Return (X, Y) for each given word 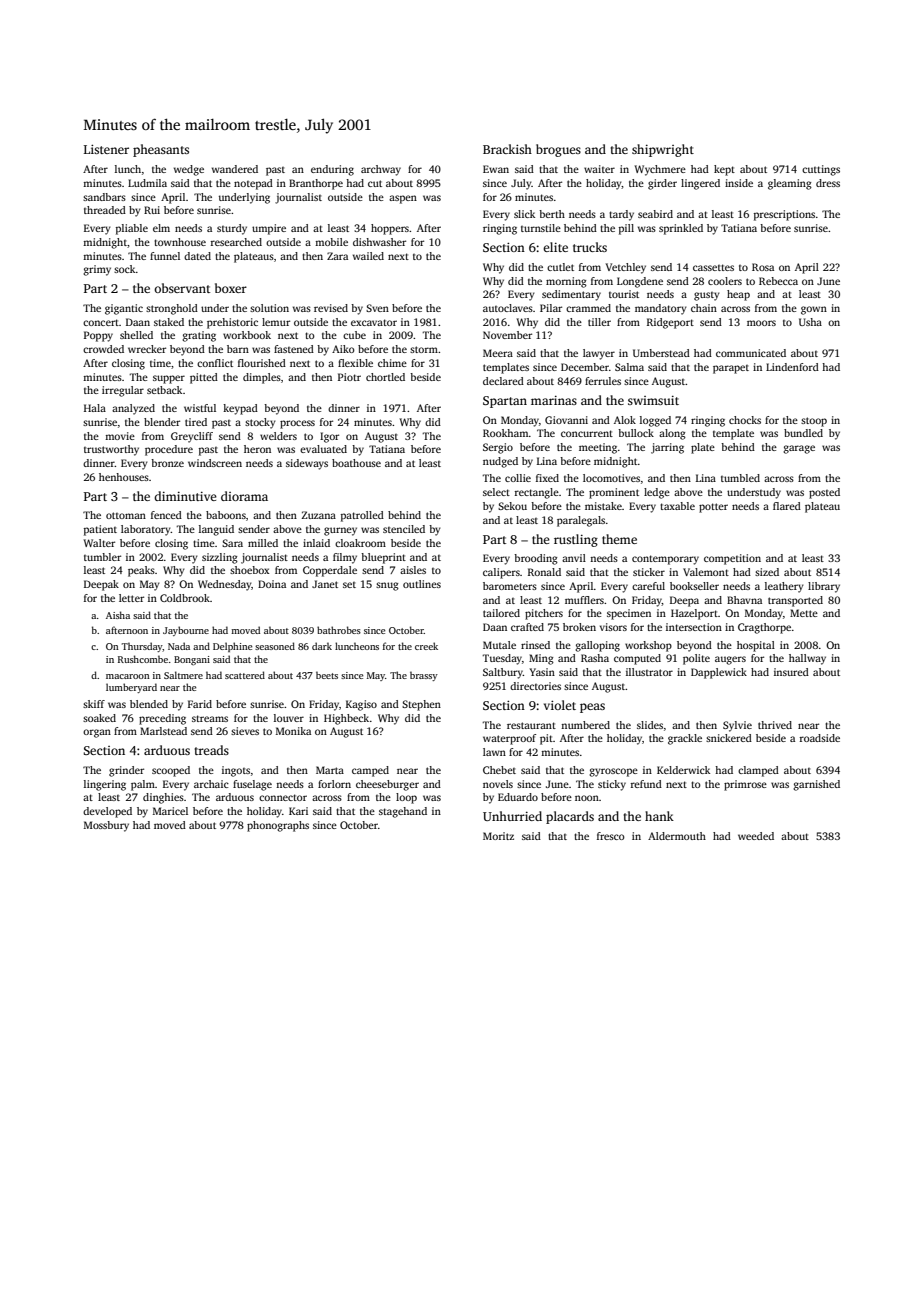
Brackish (507, 149)
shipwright (663, 150)
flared (787, 506)
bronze (167, 463)
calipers (501, 573)
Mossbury (106, 826)
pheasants (161, 150)
